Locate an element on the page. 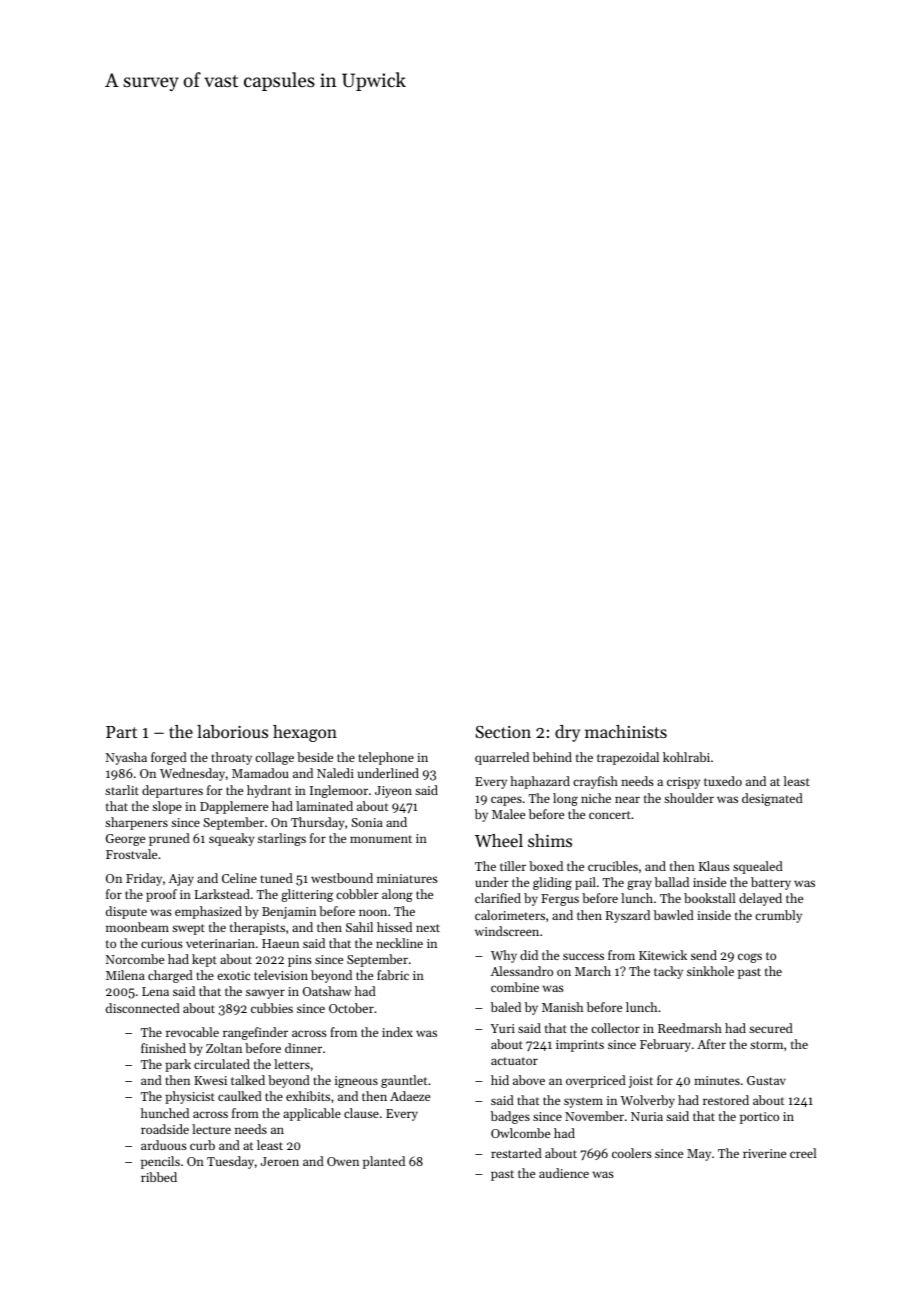  ribbed is located at coordinates (159, 1177).
